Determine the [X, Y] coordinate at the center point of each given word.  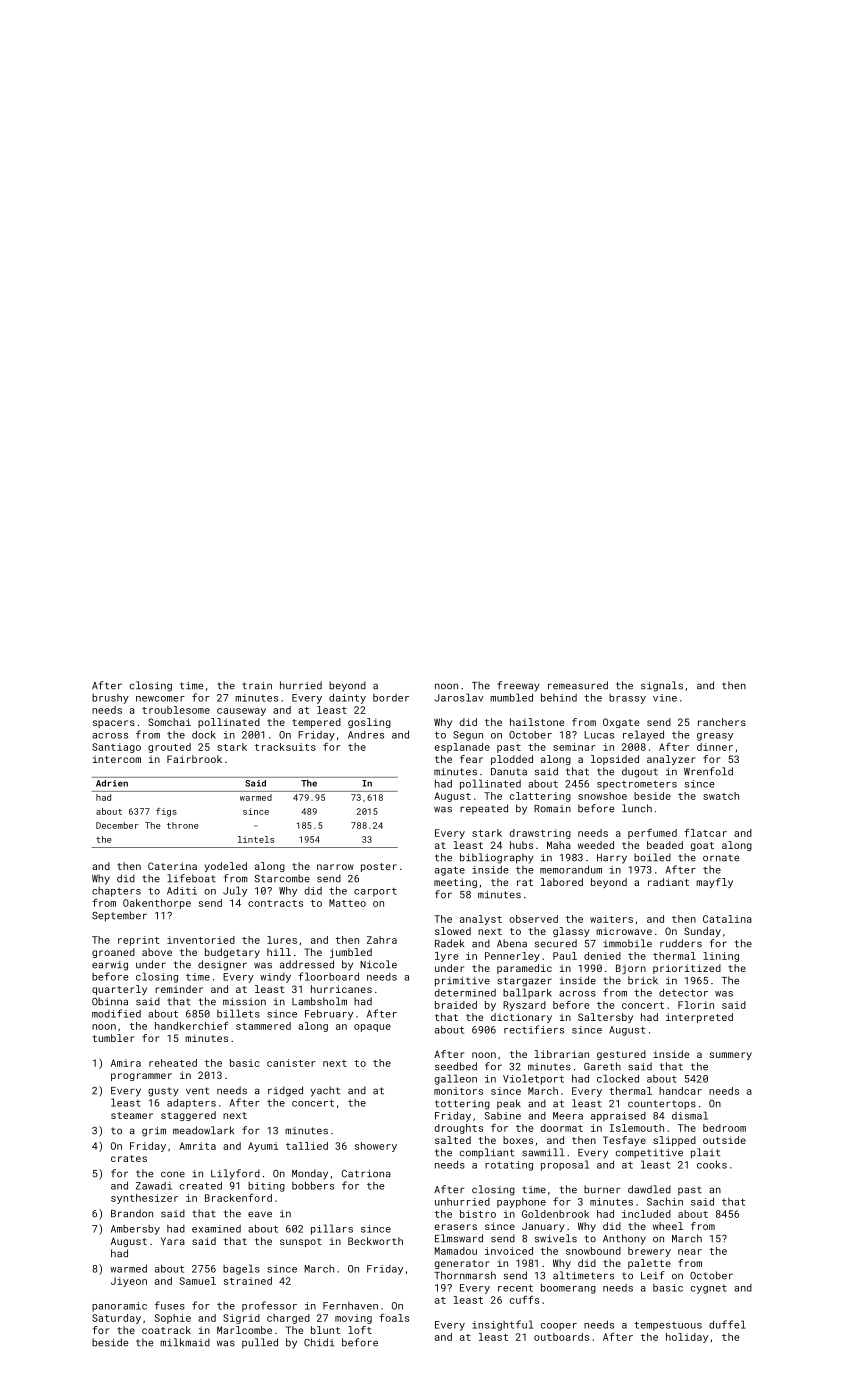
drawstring [540, 834]
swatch [721, 796]
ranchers [722, 722]
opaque [372, 1028]
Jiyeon [129, 1282]
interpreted [699, 1018]
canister [291, 1063]
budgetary [232, 953]
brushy [110, 699]
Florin [696, 1005]
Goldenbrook [555, 1214]
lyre [446, 957]
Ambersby [135, 1230]
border [391, 698]
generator [462, 1264]
